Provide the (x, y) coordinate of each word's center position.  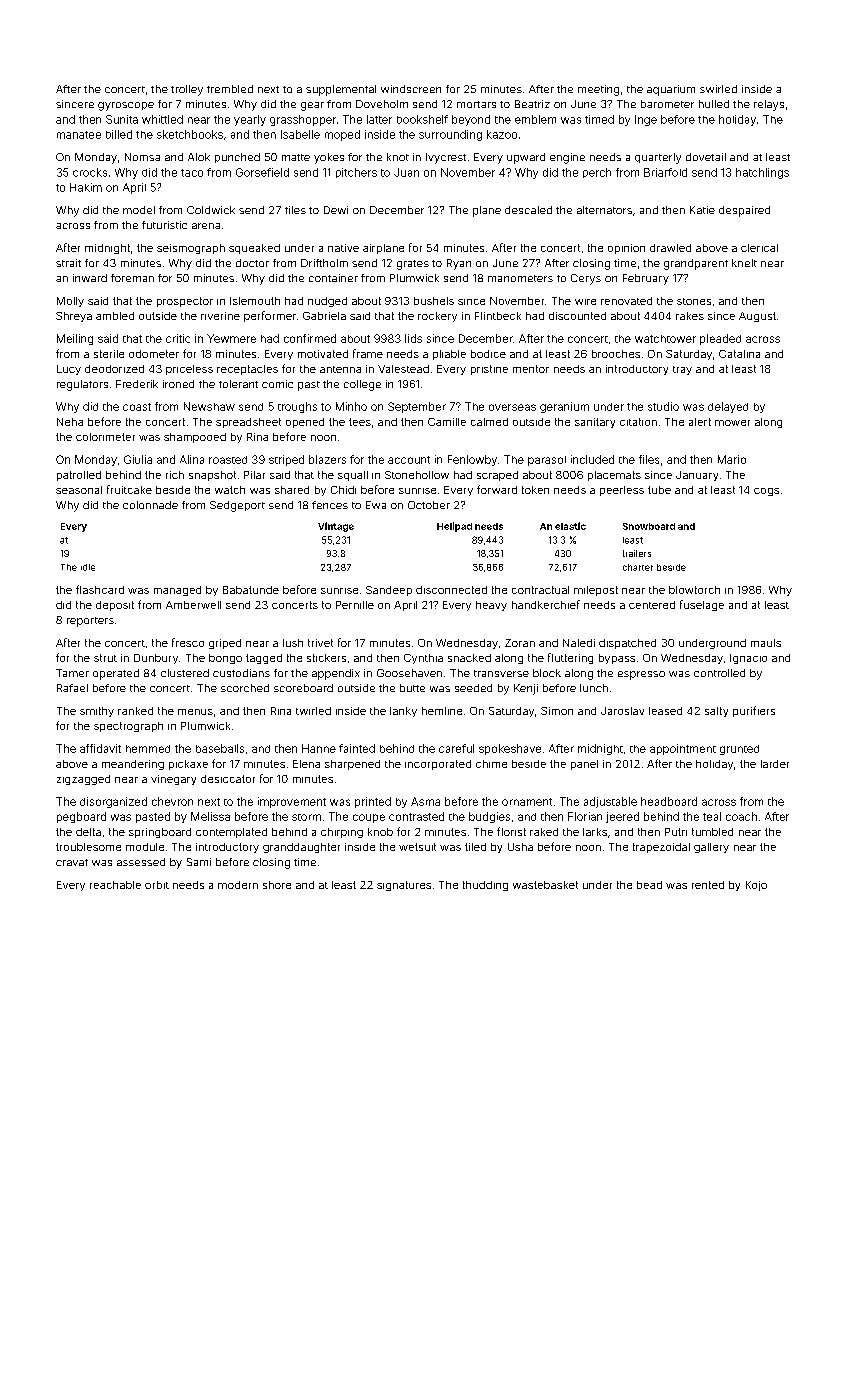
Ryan (459, 264)
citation (638, 422)
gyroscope (126, 106)
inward (90, 278)
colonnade (150, 505)
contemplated (231, 833)
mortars (476, 104)
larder (775, 764)
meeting (598, 90)
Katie (702, 210)
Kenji (526, 689)
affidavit (100, 748)
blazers (327, 459)
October (429, 505)
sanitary (595, 423)
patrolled (79, 476)
